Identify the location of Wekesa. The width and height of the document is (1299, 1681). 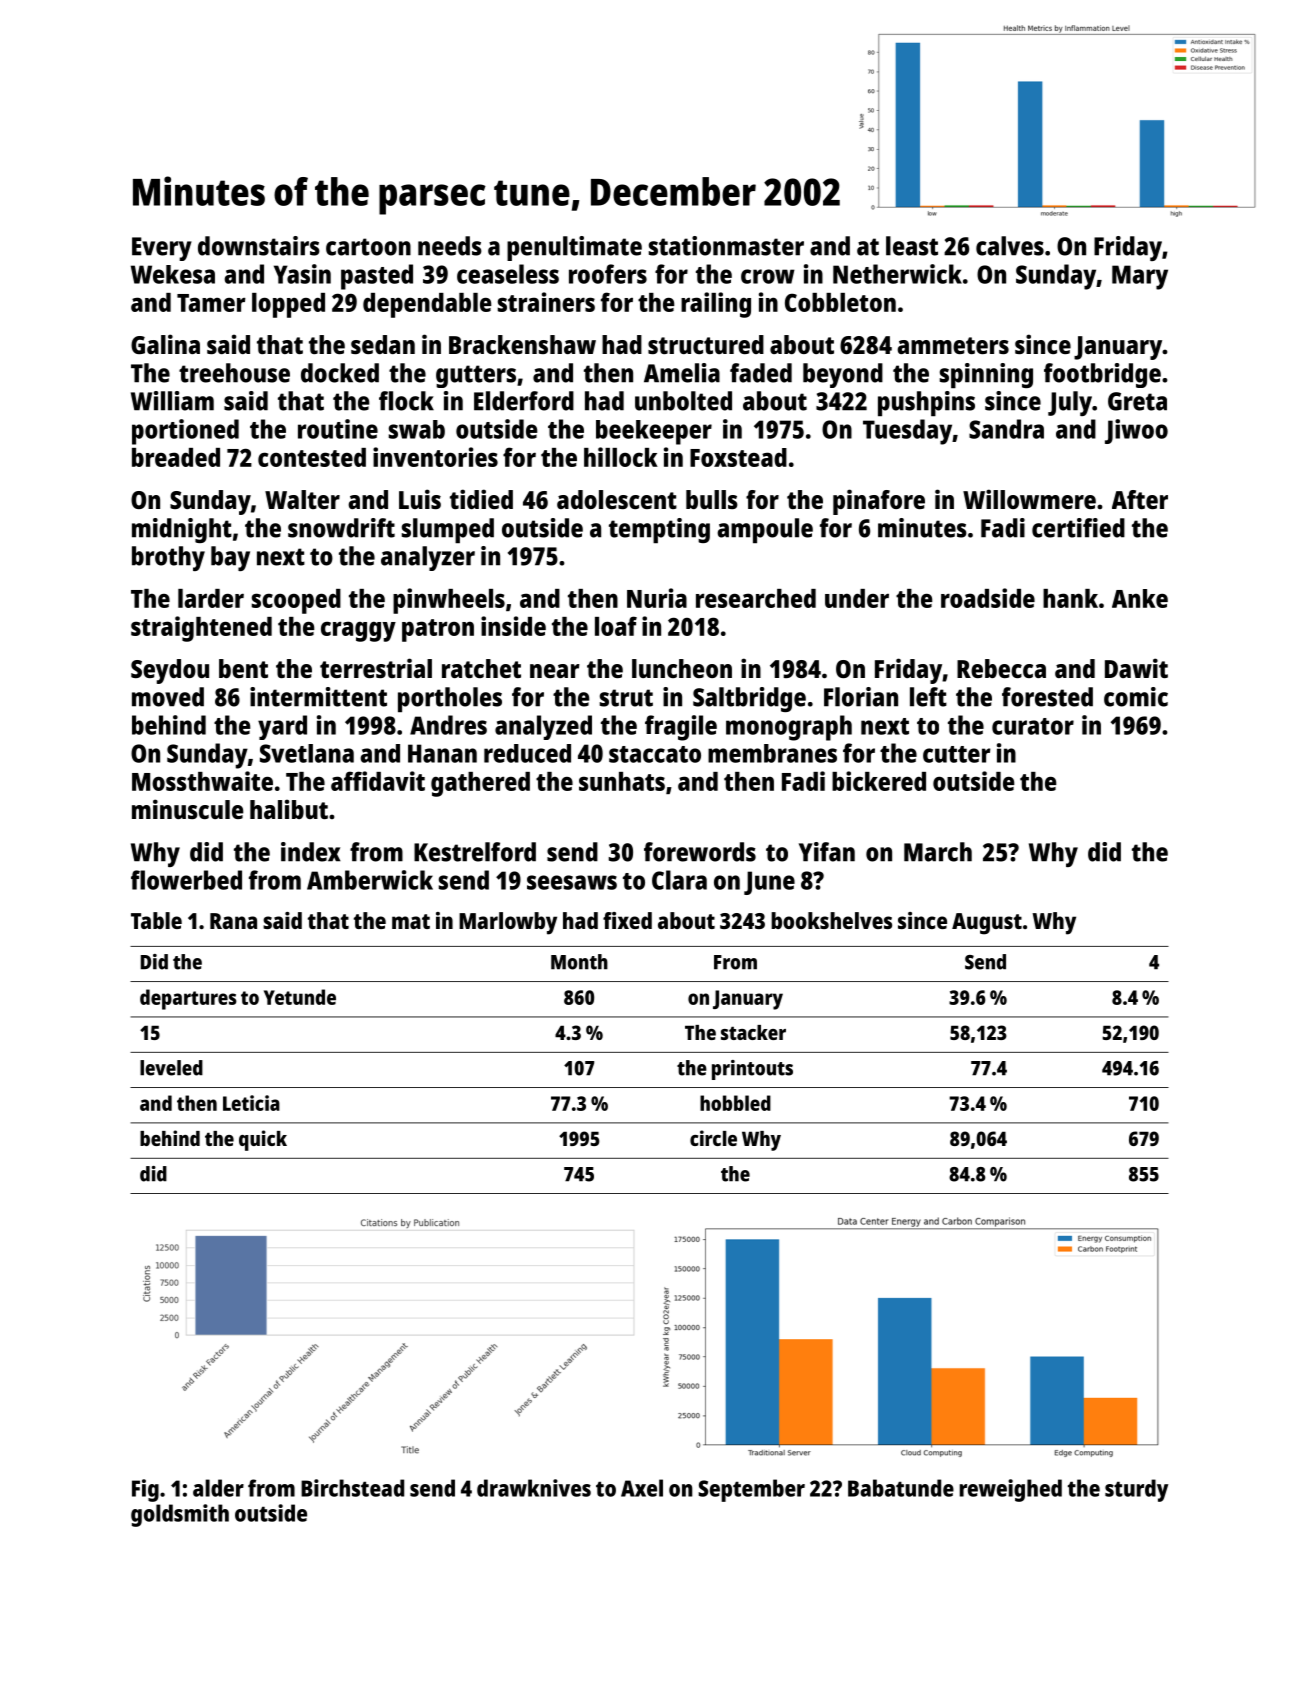
(173, 274).
